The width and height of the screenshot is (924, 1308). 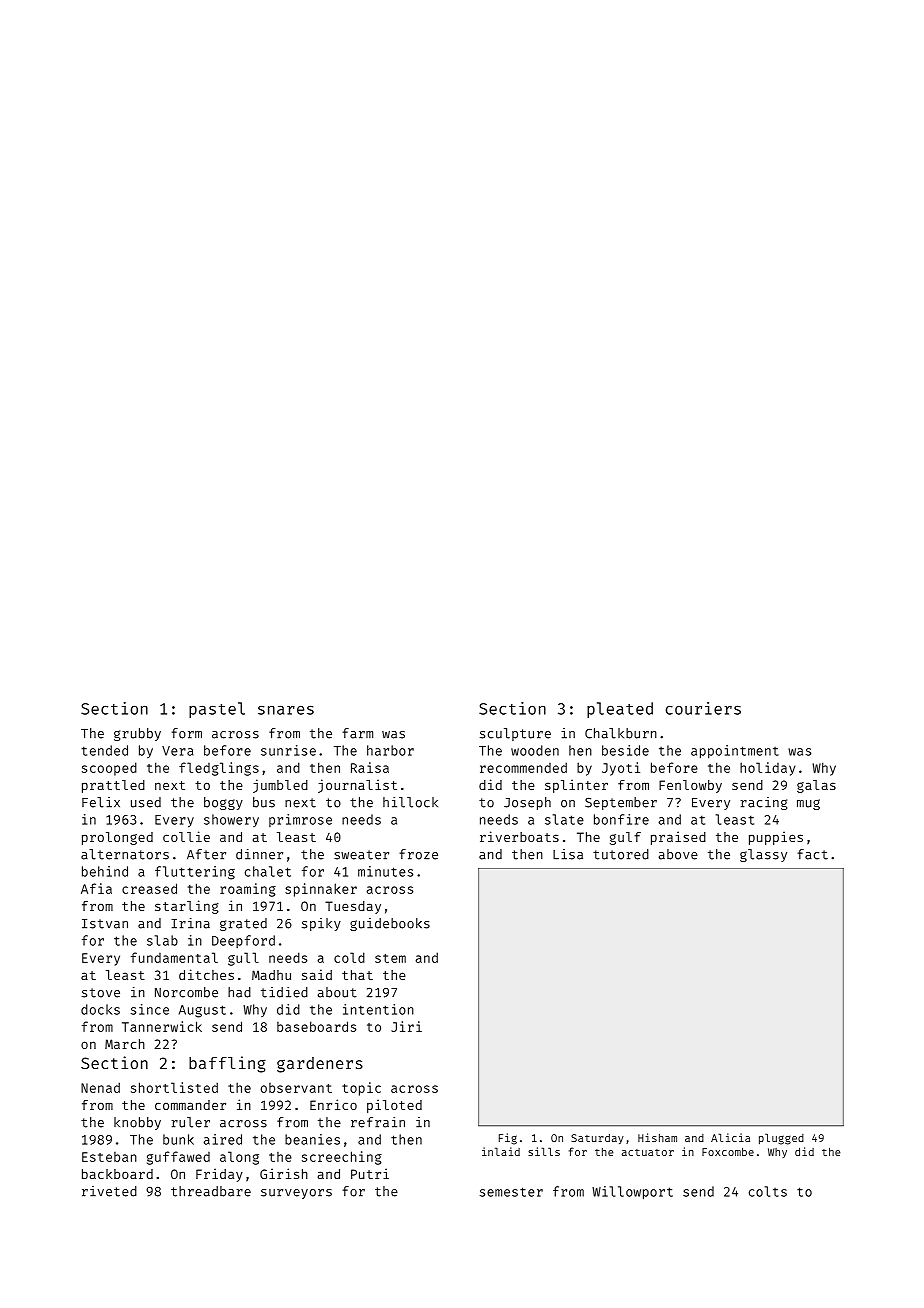 I want to click on glassy, so click(x=763, y=855).
